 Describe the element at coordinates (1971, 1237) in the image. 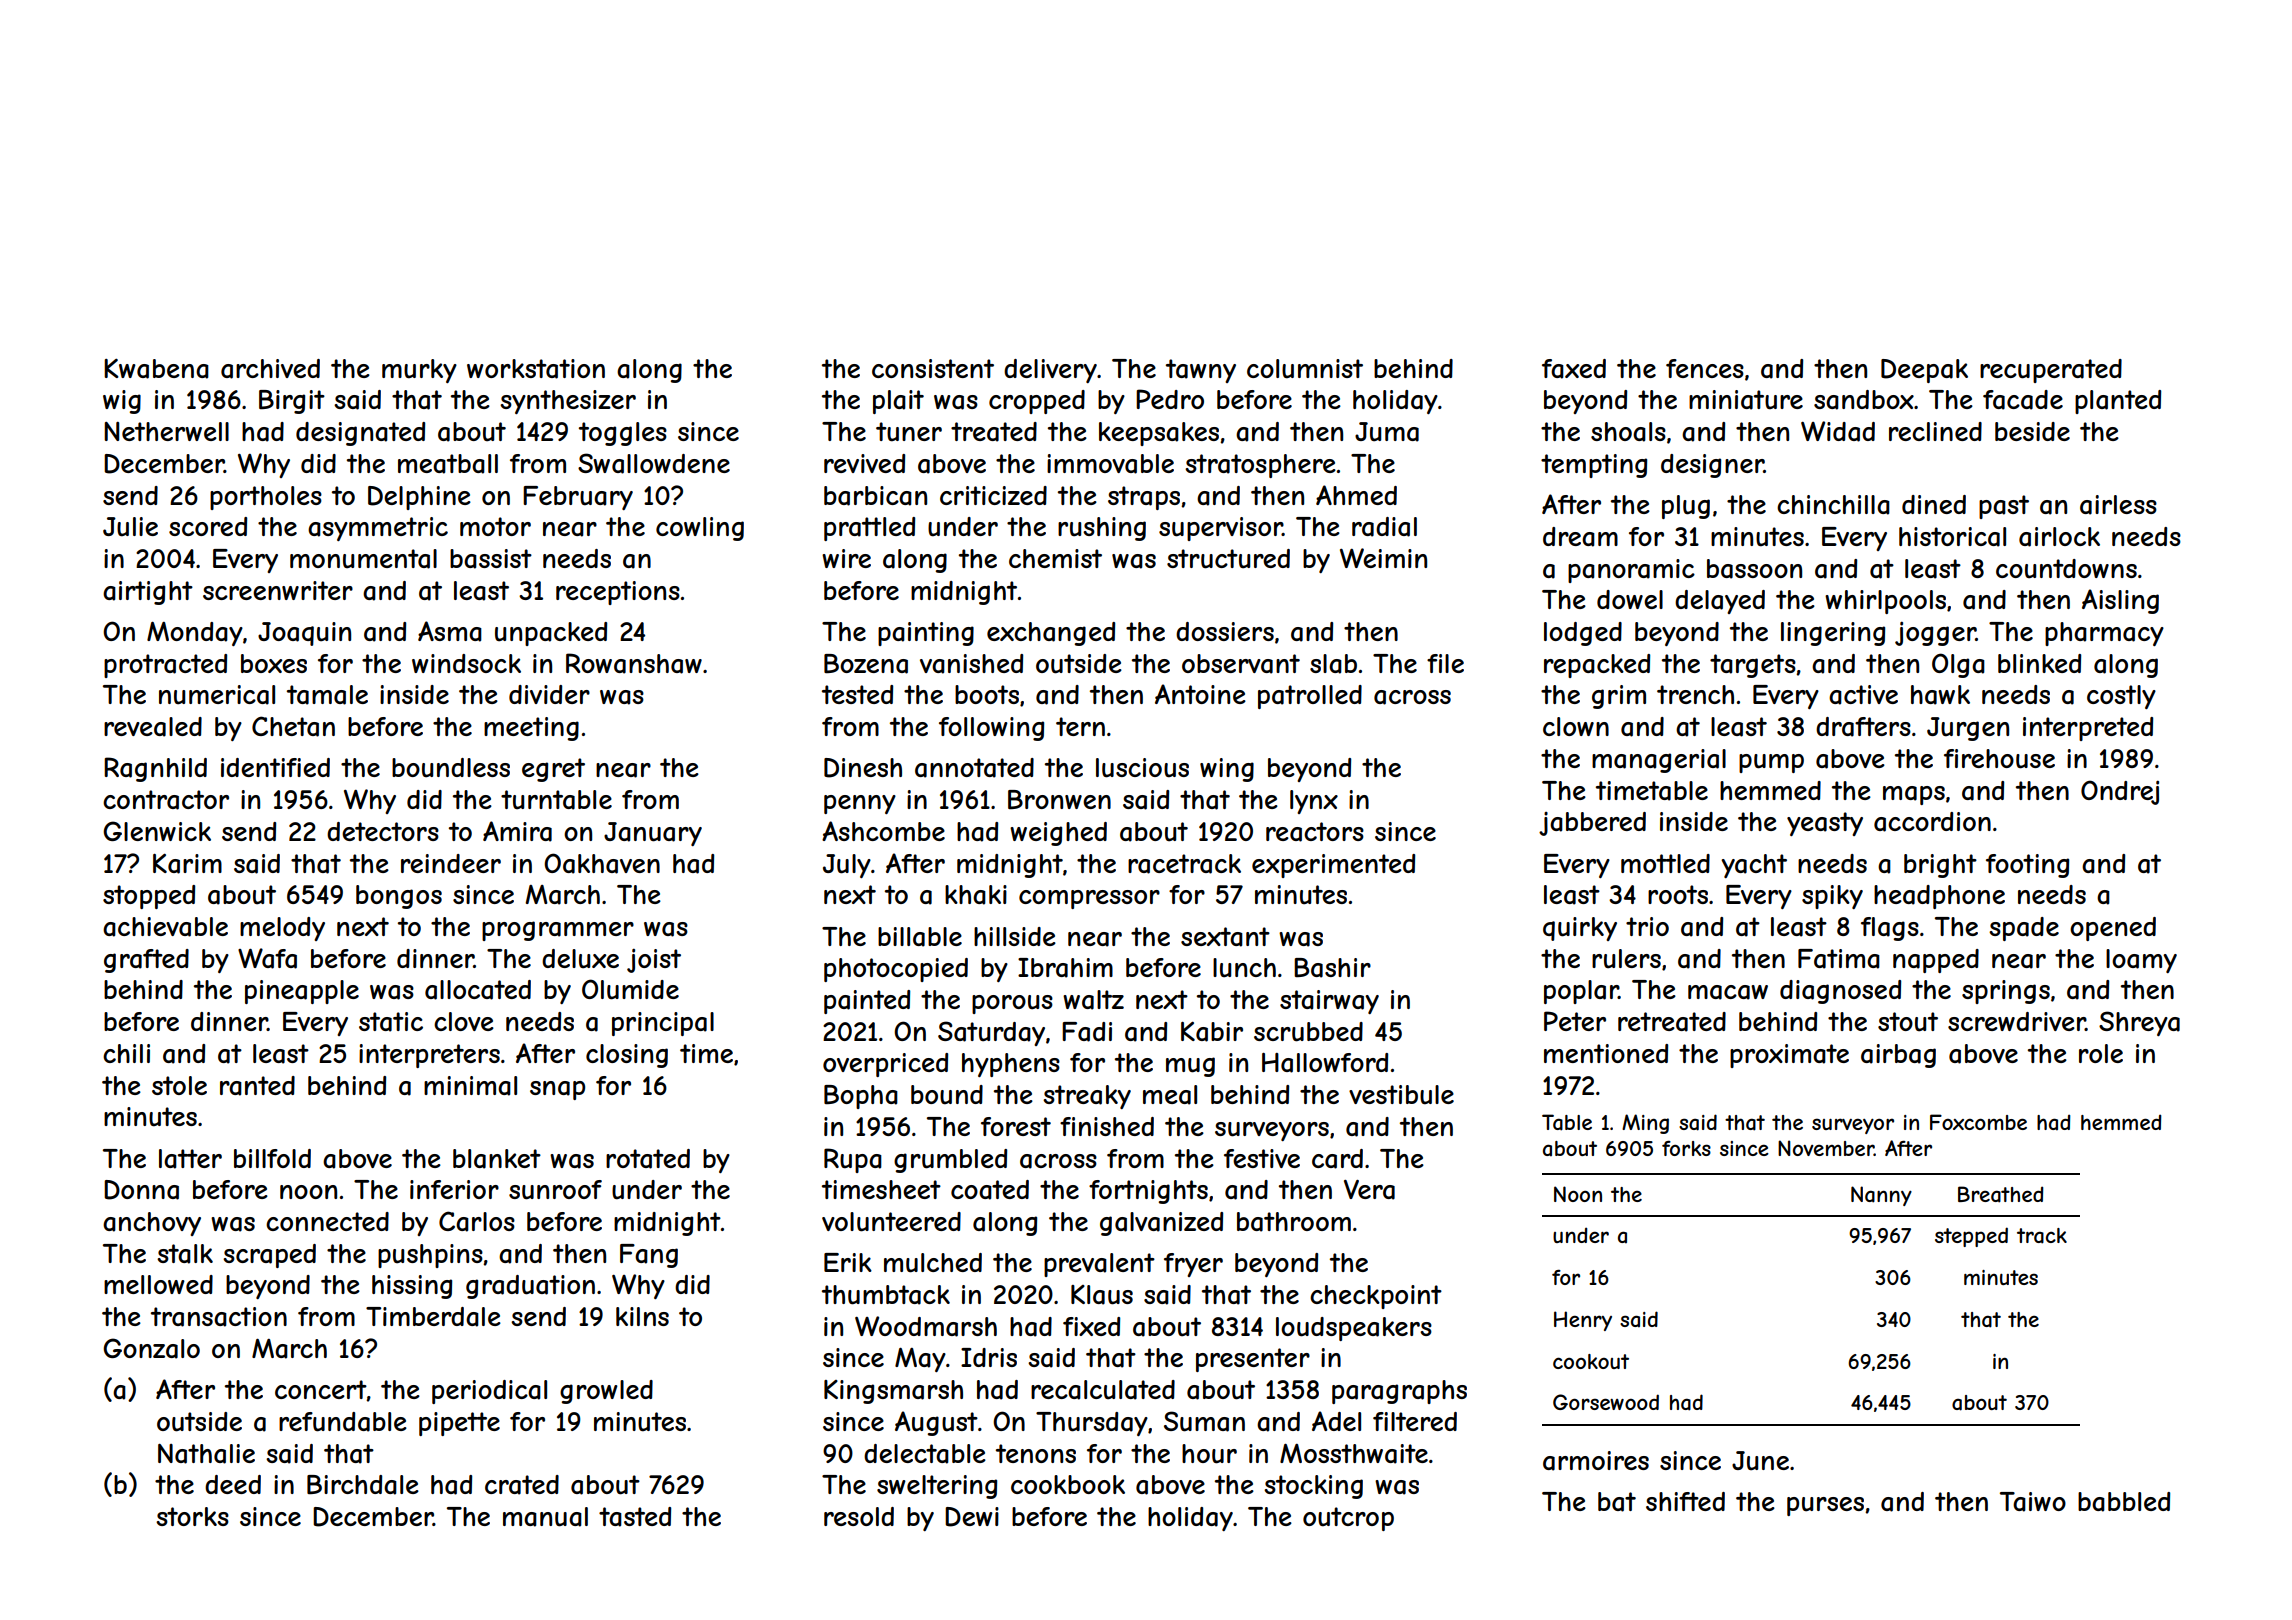

I see `stepped` at that location.
